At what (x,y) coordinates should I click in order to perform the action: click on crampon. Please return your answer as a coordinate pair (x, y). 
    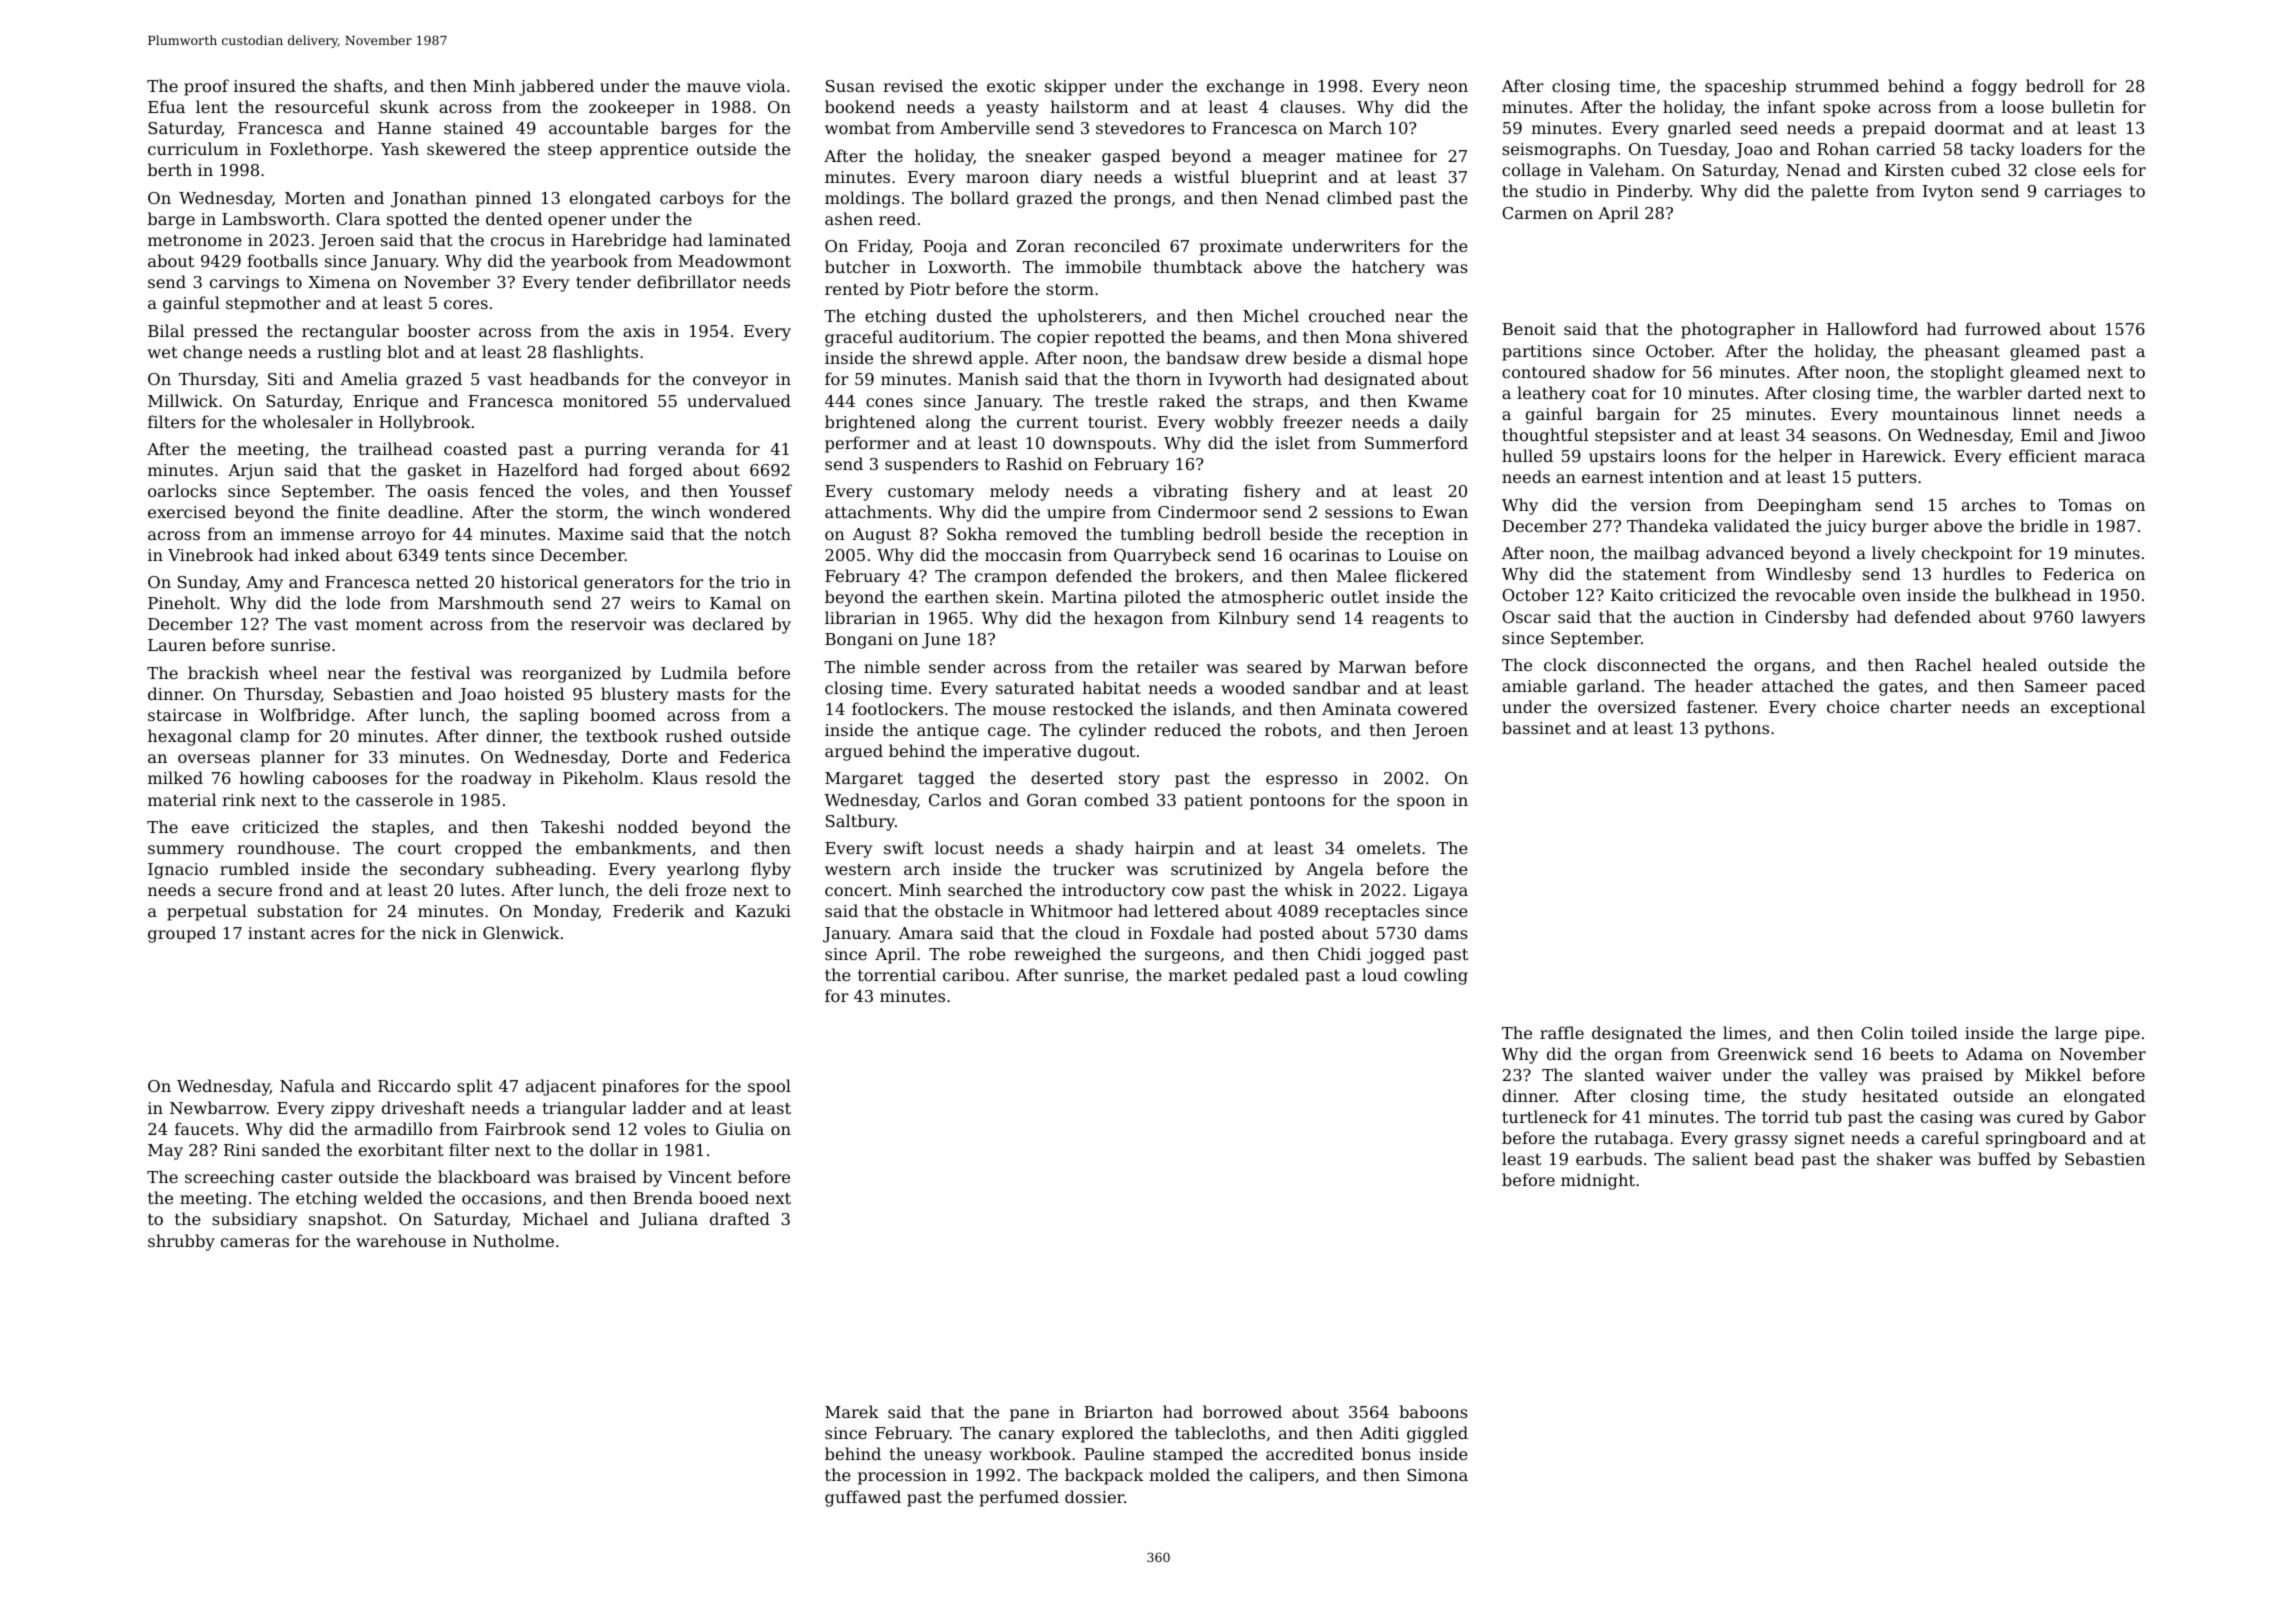
    Looking at the image, I should click on (1011, 579).
